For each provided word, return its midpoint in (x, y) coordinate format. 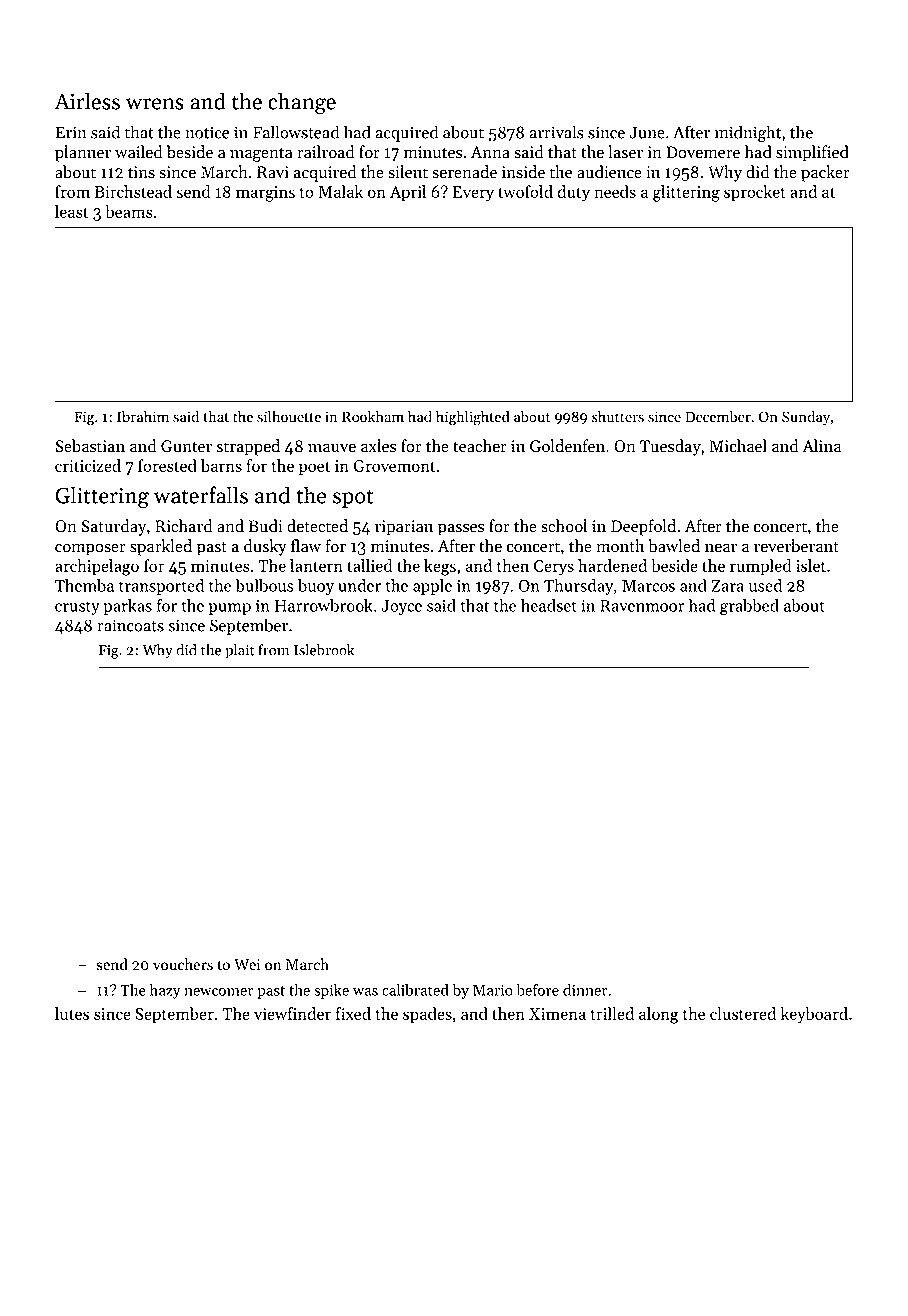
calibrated (415, 990)
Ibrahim (143, 417)
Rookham (373, 417)
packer (825, 173)
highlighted (473, 418)
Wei (247, 965)
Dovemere (703, 152)
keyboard (814, 1015)
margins (265, 194)
